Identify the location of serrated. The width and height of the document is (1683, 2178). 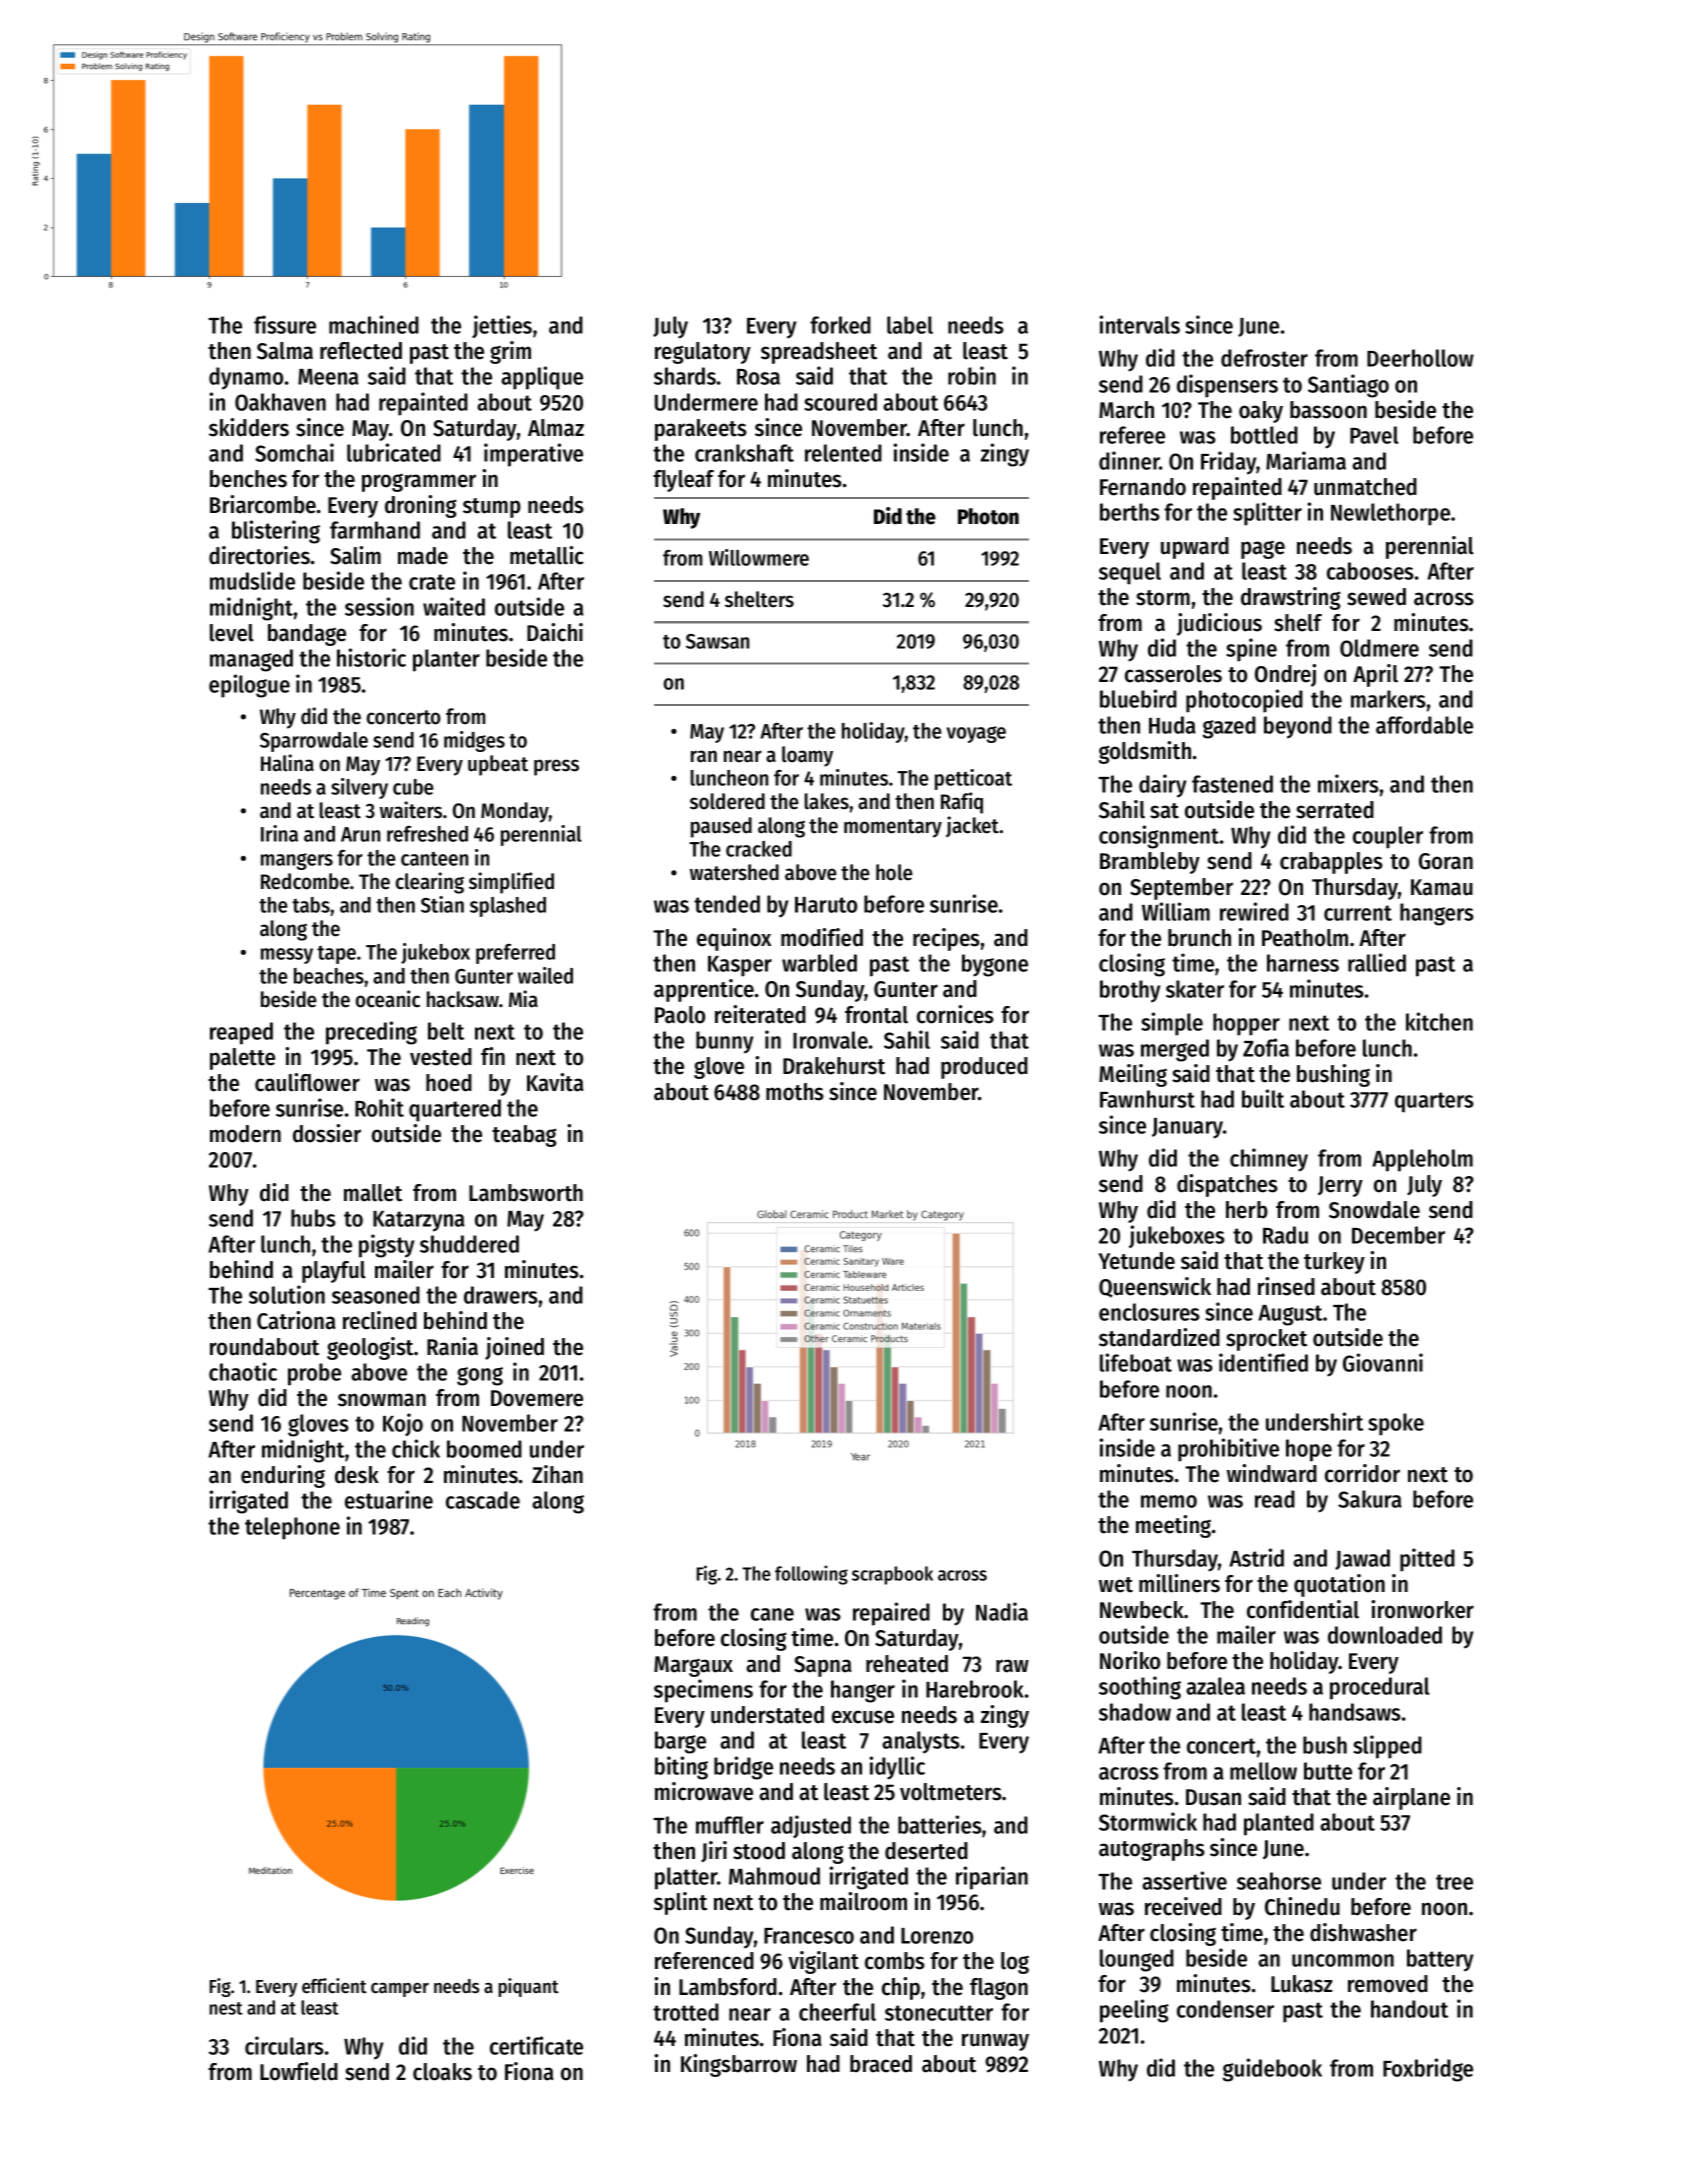
(1335, 810).
